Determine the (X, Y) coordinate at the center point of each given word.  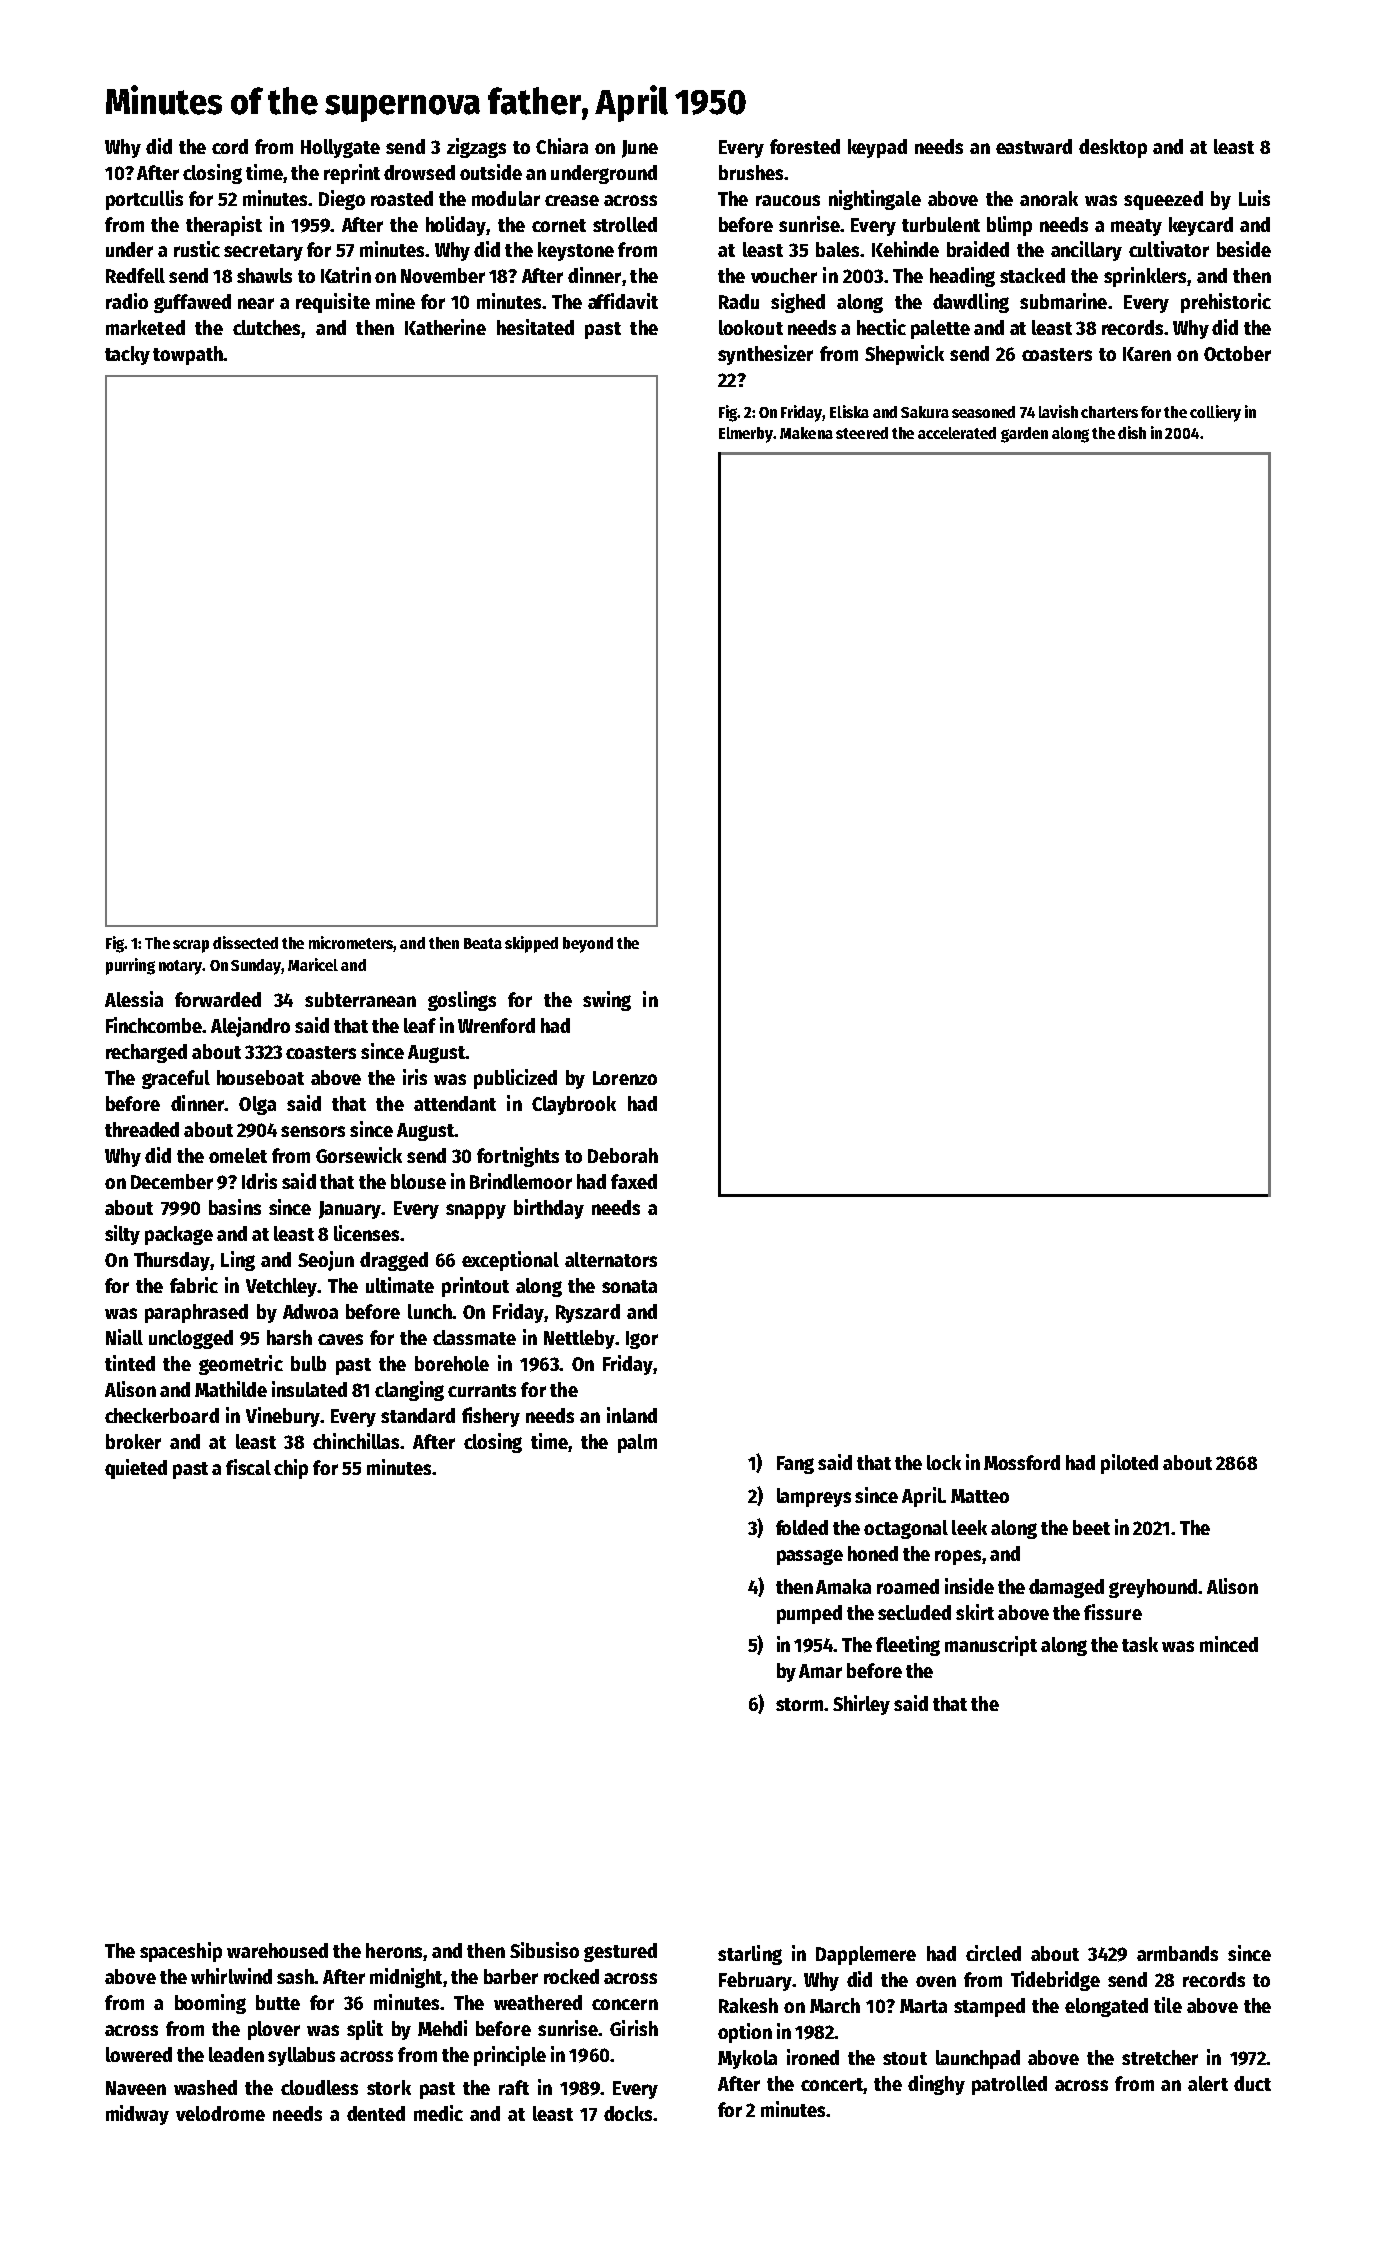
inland (632, 1415)
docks (628, 2113)
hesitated (535, 327)
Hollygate (340, 148)
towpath (188, 355)
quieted (136, 1469)
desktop (1113, 148)
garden (1024, 435)
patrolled (1009, 2085)
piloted (1129, 1464)
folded (802, 1527)
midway (137, 2115)
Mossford (1022, 1462)
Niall (124, 1337)
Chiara (562, 146)
